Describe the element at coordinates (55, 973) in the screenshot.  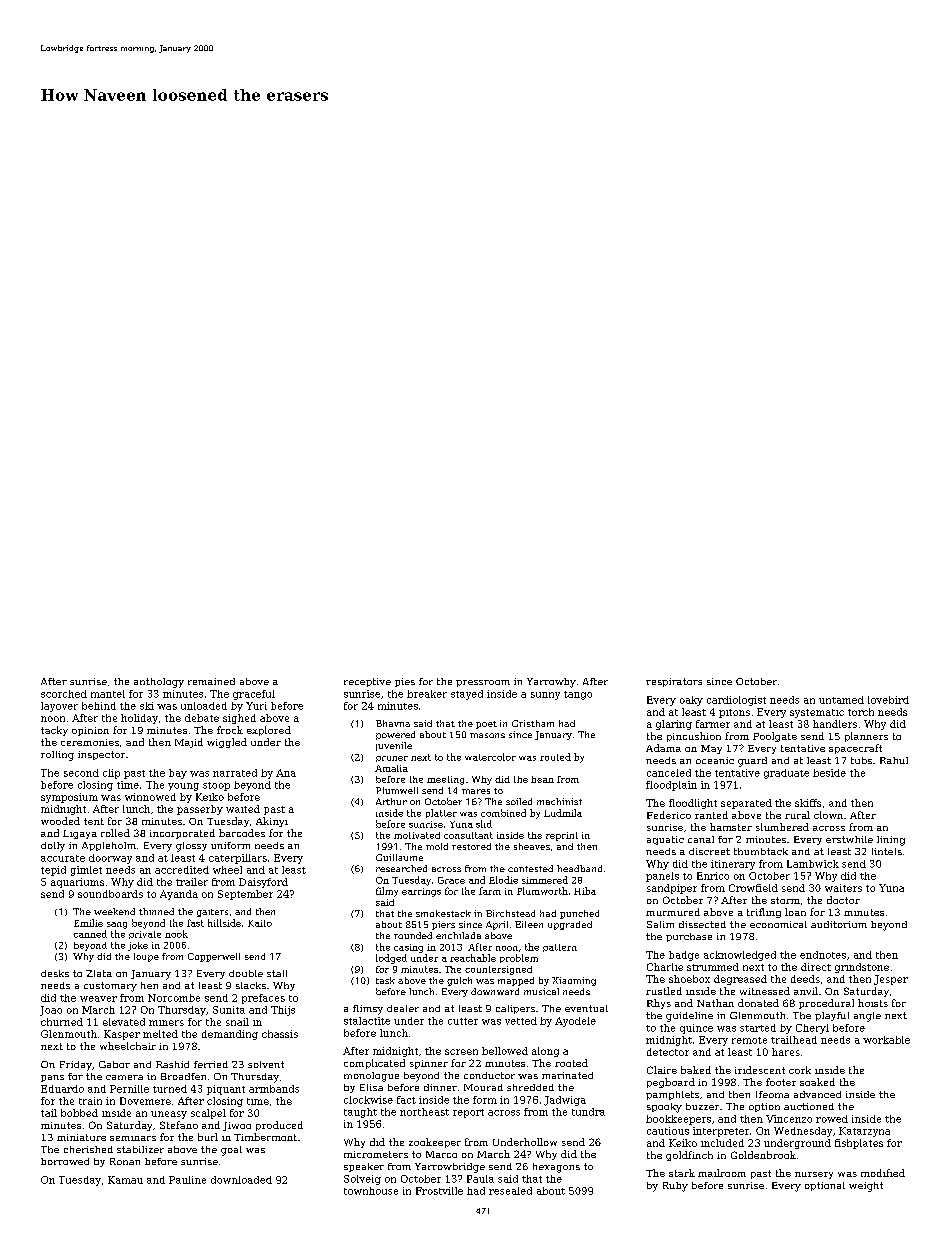
I see `desks` at that location.
